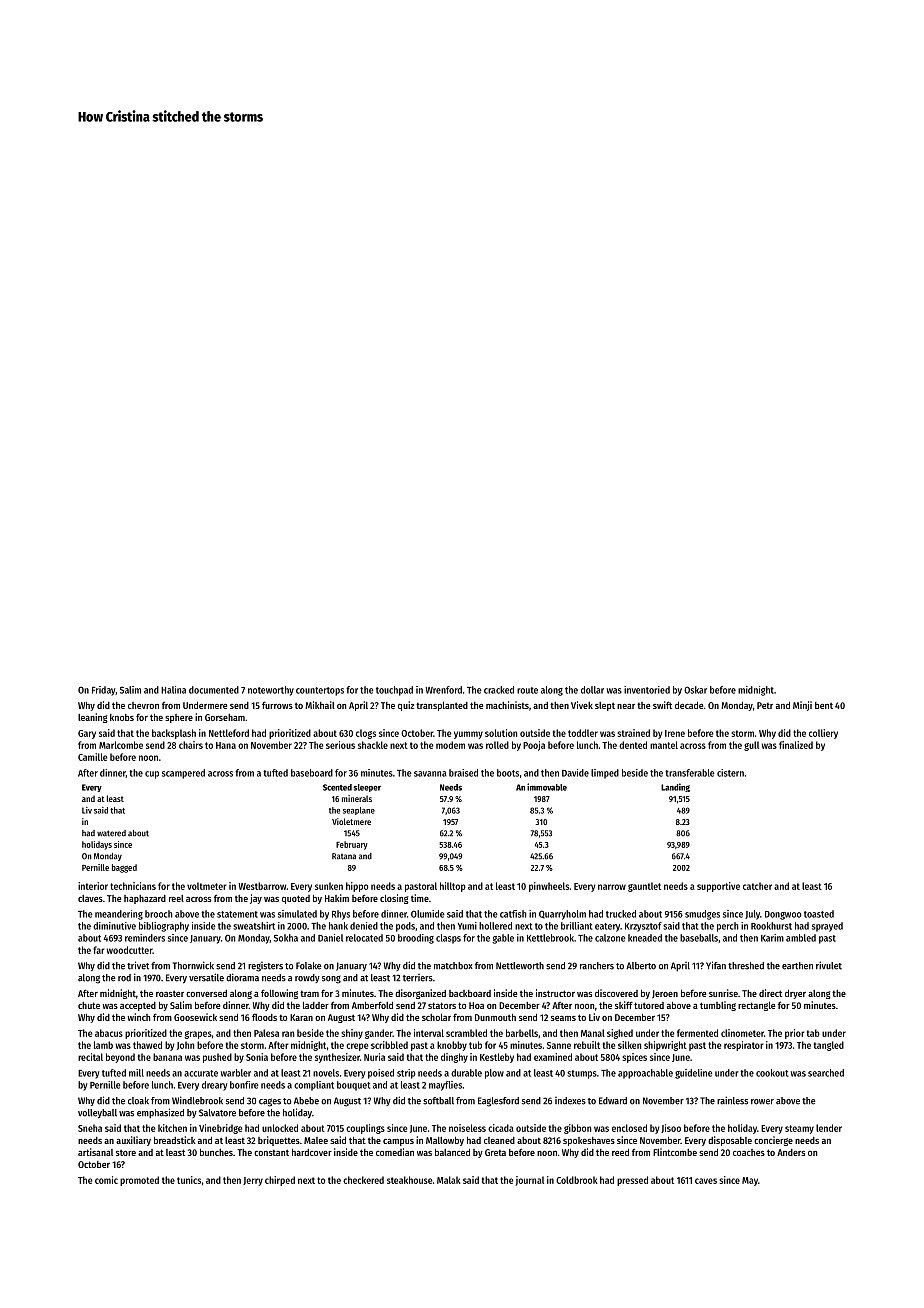 The width and height of the image is (924, 1308). What do you see at coordinates (111, 833) in the image?
I see `watered` at bounding box center [111, 833].
